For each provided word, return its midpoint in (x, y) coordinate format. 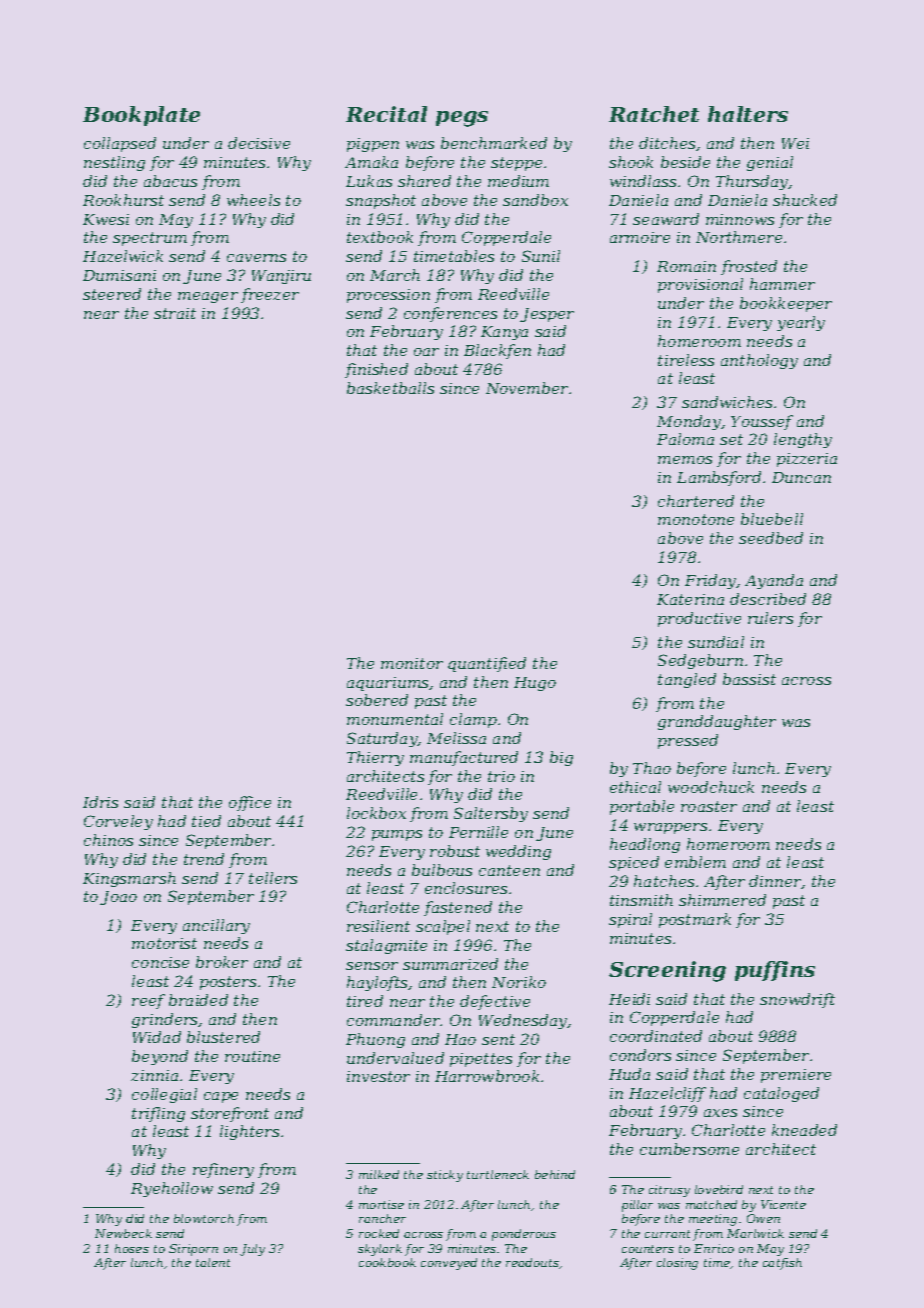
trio (501, 776)
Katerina (690, 599)
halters (748, 114)
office (250, 803)
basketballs (390, 388)
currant (667, 1234)
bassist (749, 679)
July (252, 1250)
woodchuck (711, 787)
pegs (462, 119)
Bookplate (141, 116)
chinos (108, 840)
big (561, 758)
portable (642, 807)
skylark (380, 1250)
